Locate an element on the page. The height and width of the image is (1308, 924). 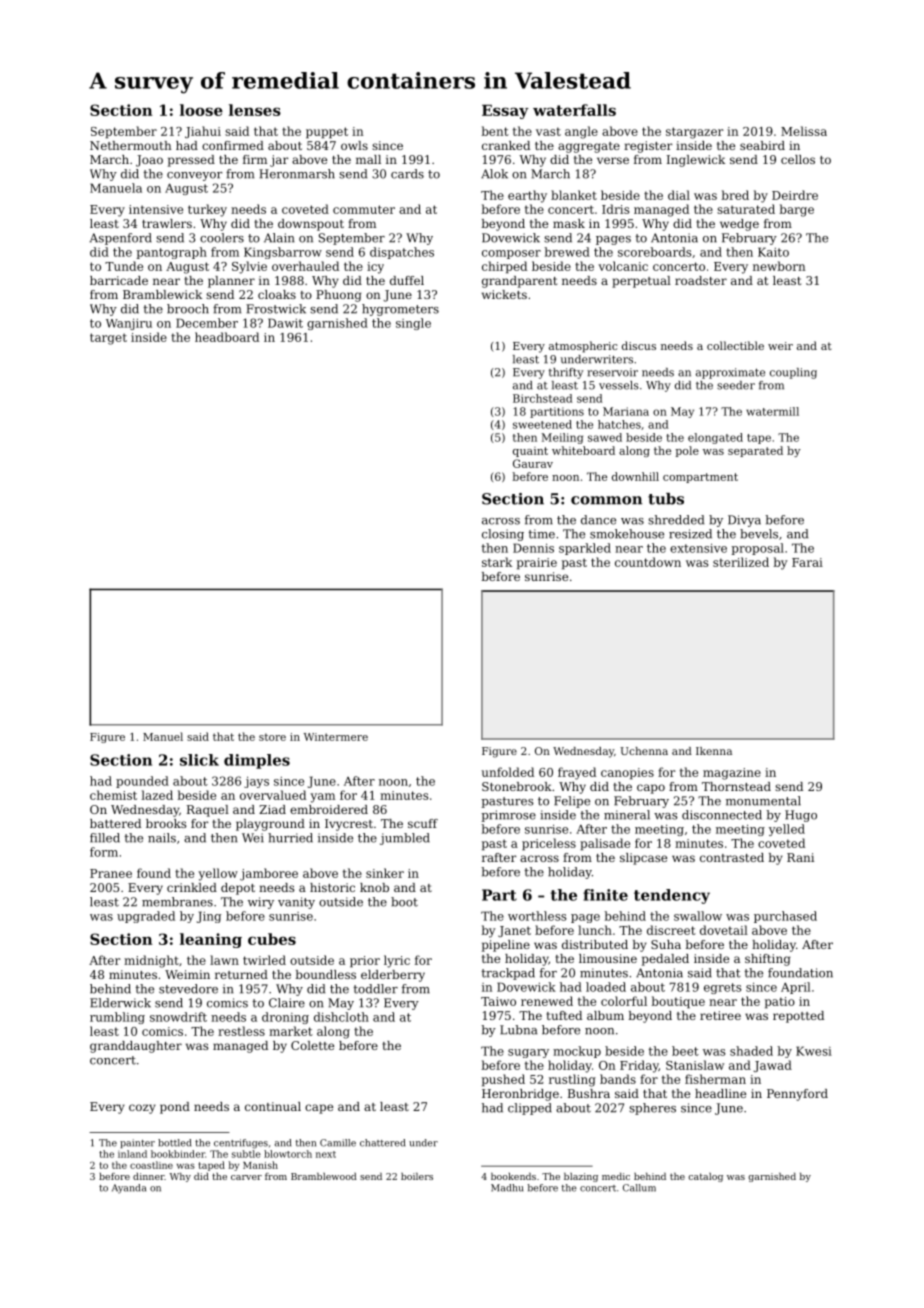
store is located at coordinates (272, 737).
